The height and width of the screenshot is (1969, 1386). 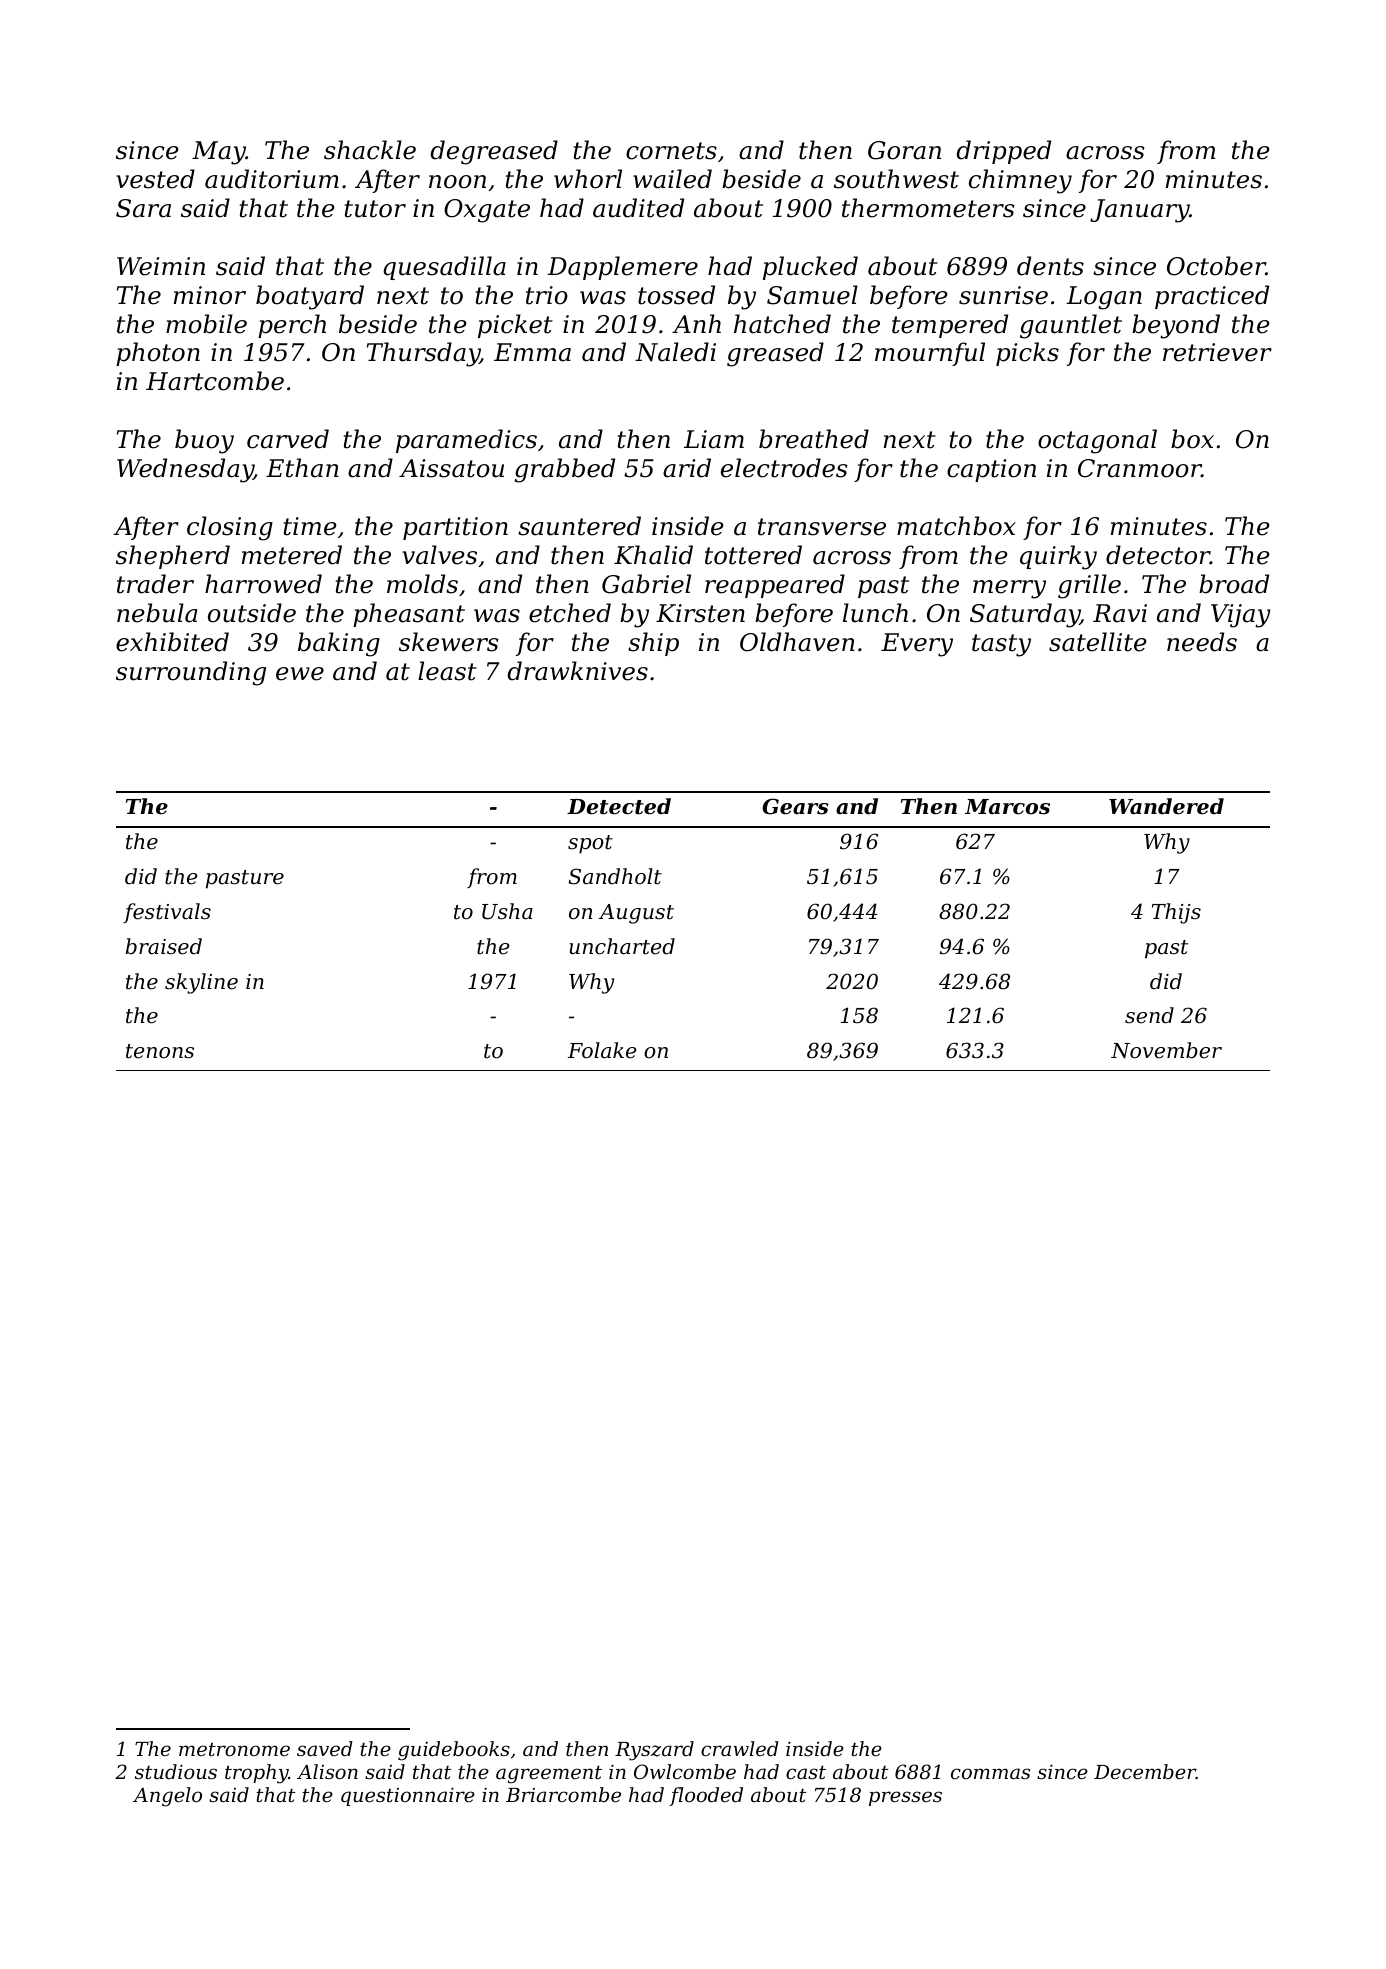 What do you see at coordinates (602, 1050) in the screenshot?
I see `Folake` at bounding box center [602, 1050].
